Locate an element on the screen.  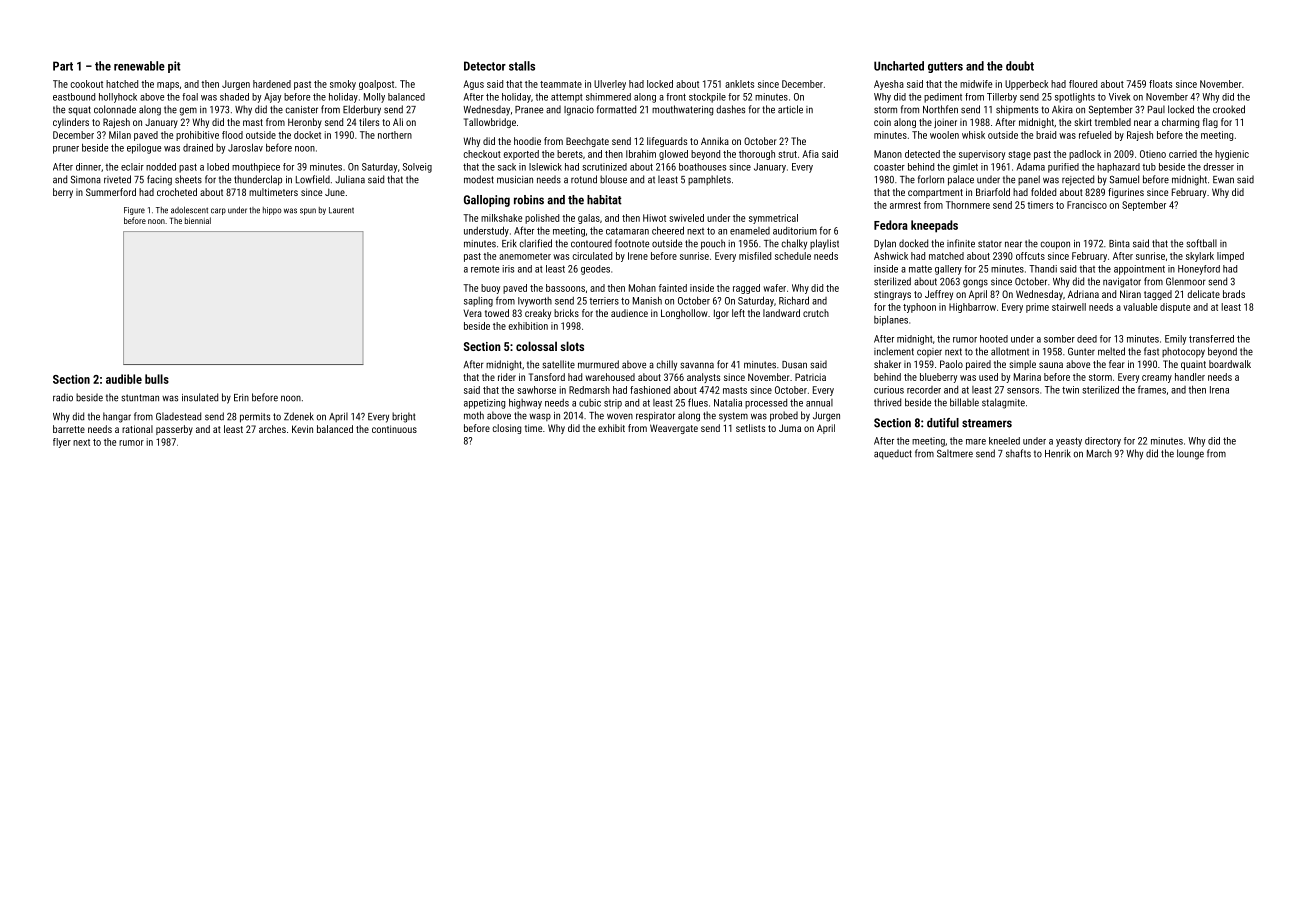
Heronby is located at coordinates (305, 123).
